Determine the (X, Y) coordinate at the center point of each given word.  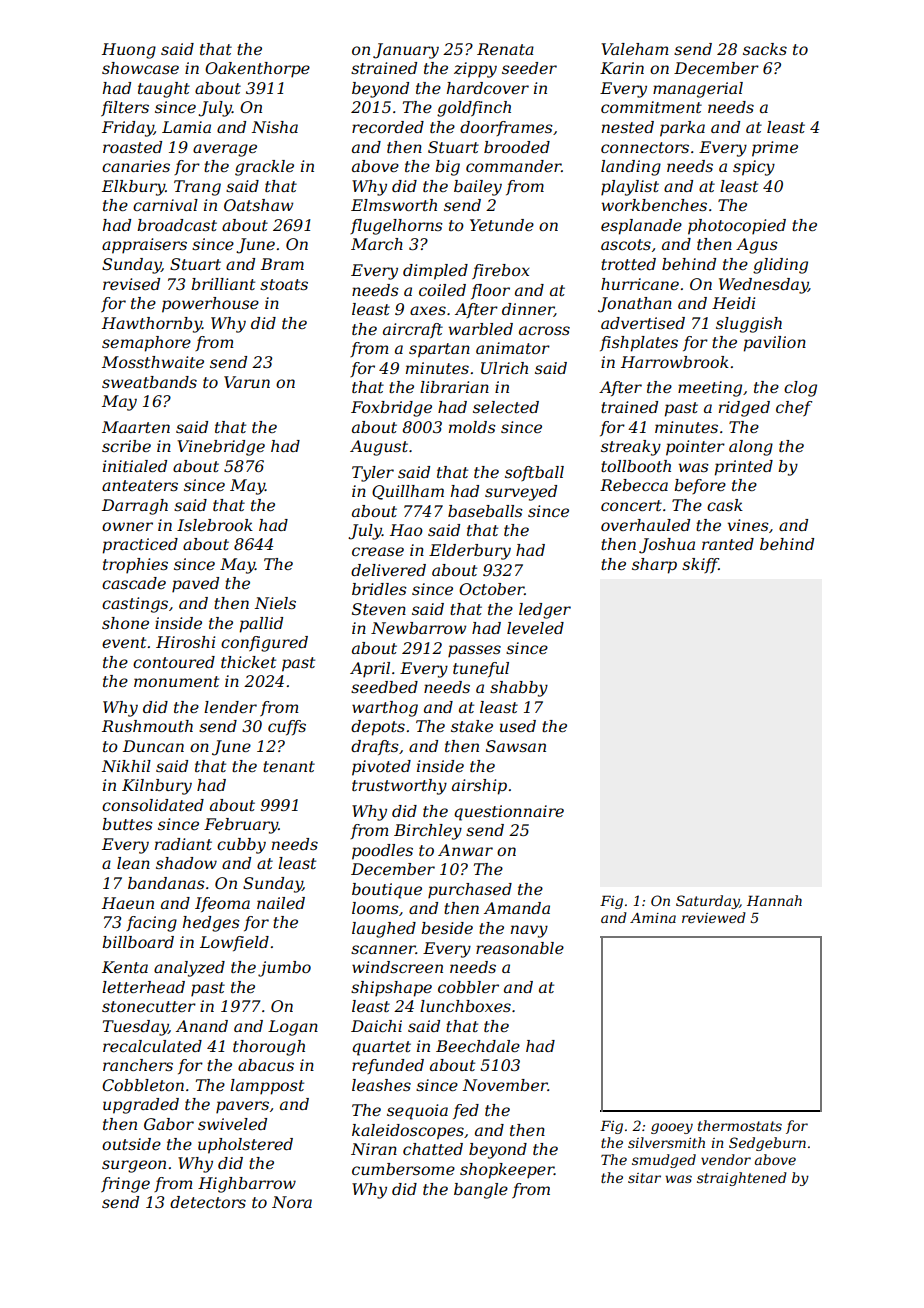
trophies (135, 566)
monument (176, 681)
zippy (475, 70)
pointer (695, 448)
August (379, 448)
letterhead (143, 987)
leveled (535, 628)
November (505, 1085)
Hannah (774, 900)
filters (125, 109)
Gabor (169, 1124)
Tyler (373, 474)
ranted (728, 544)
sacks (765, 49)
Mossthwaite (153, 362)
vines (748, 525)
